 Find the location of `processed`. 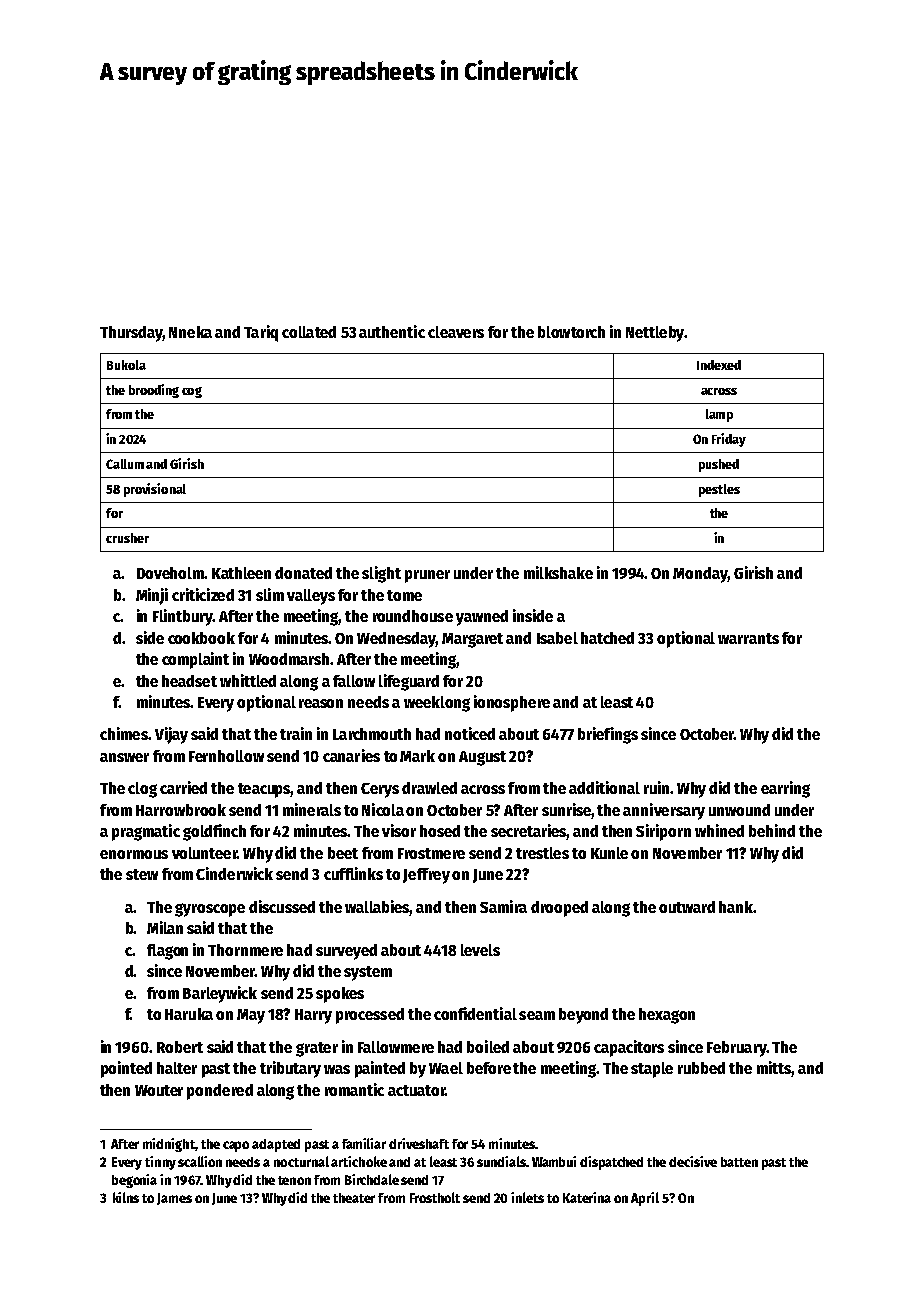

processed is located at coordinates (370, 1016).
